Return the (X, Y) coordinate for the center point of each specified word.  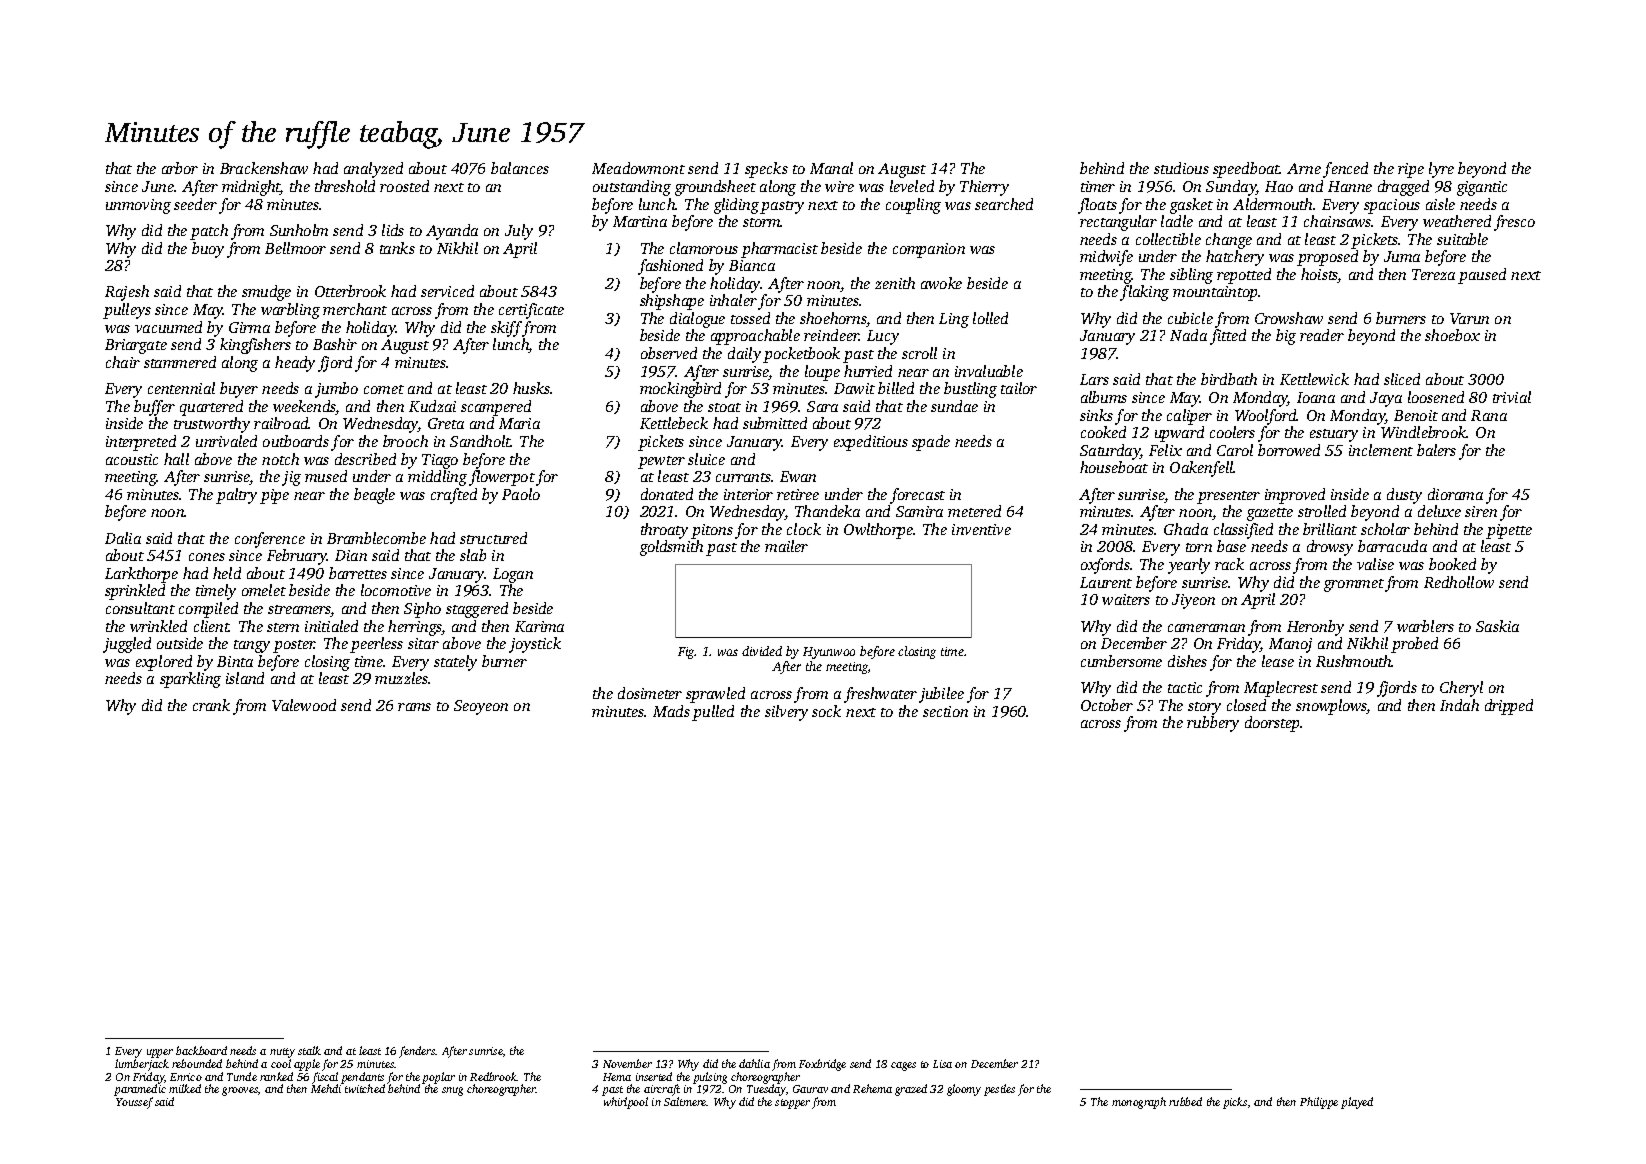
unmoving (138, 206)
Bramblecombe (376, 538)
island (245, 678)
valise (1375, 564)
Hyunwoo (829, 653)
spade (931, 443)
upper (160, 1053)
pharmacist (779, 250)
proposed (1327, 258)
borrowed (1289, 450)
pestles (999, 1090)
